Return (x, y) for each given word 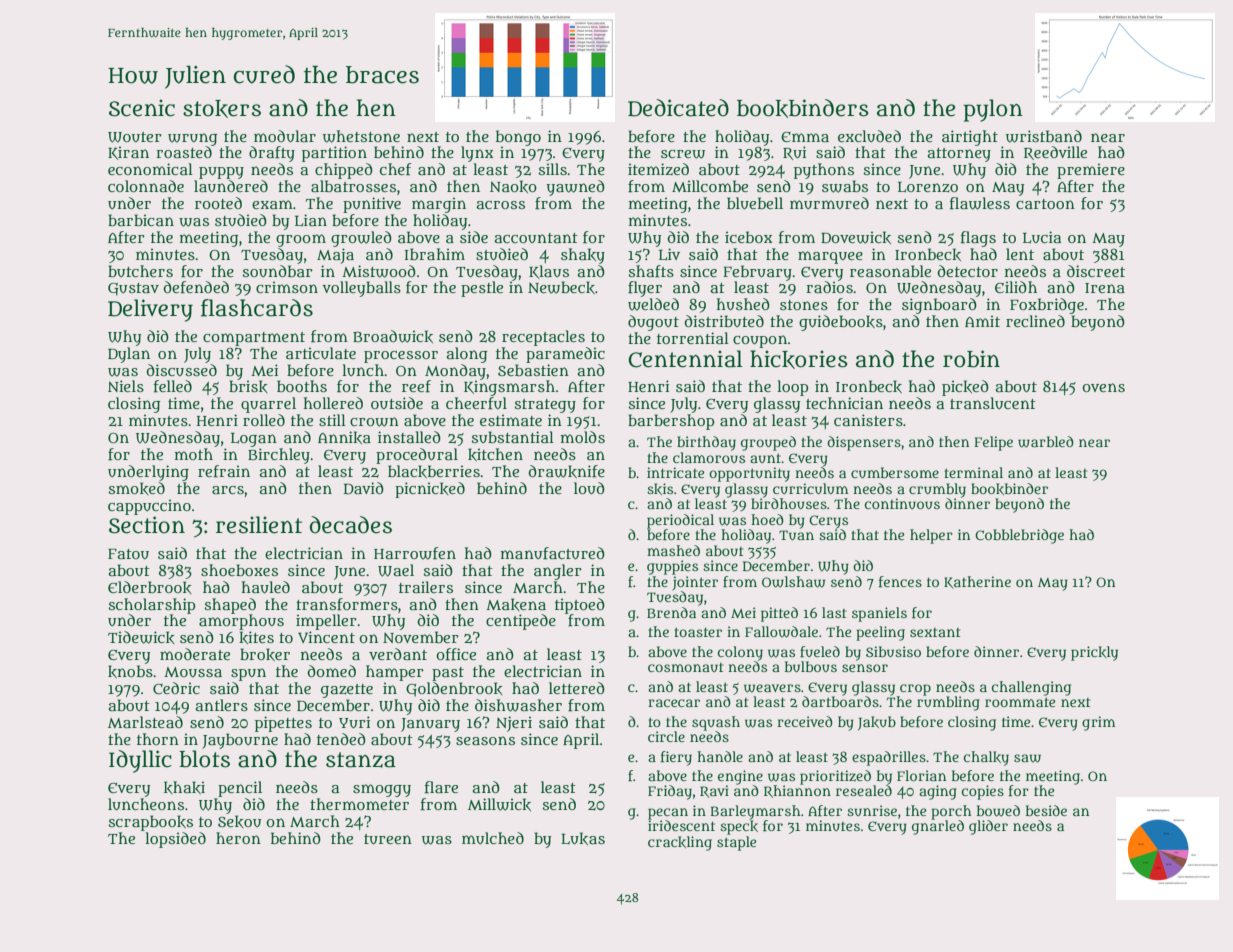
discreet (1096, 271)
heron (238, 838)
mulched (493, 838)
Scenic (142, 108)
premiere (1091, 171)
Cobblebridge (1019, 536)
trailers (426, 587)
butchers (140, 271)
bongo (518, 138)
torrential (693, 338)
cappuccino (149, 507)
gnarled (938, 827)
